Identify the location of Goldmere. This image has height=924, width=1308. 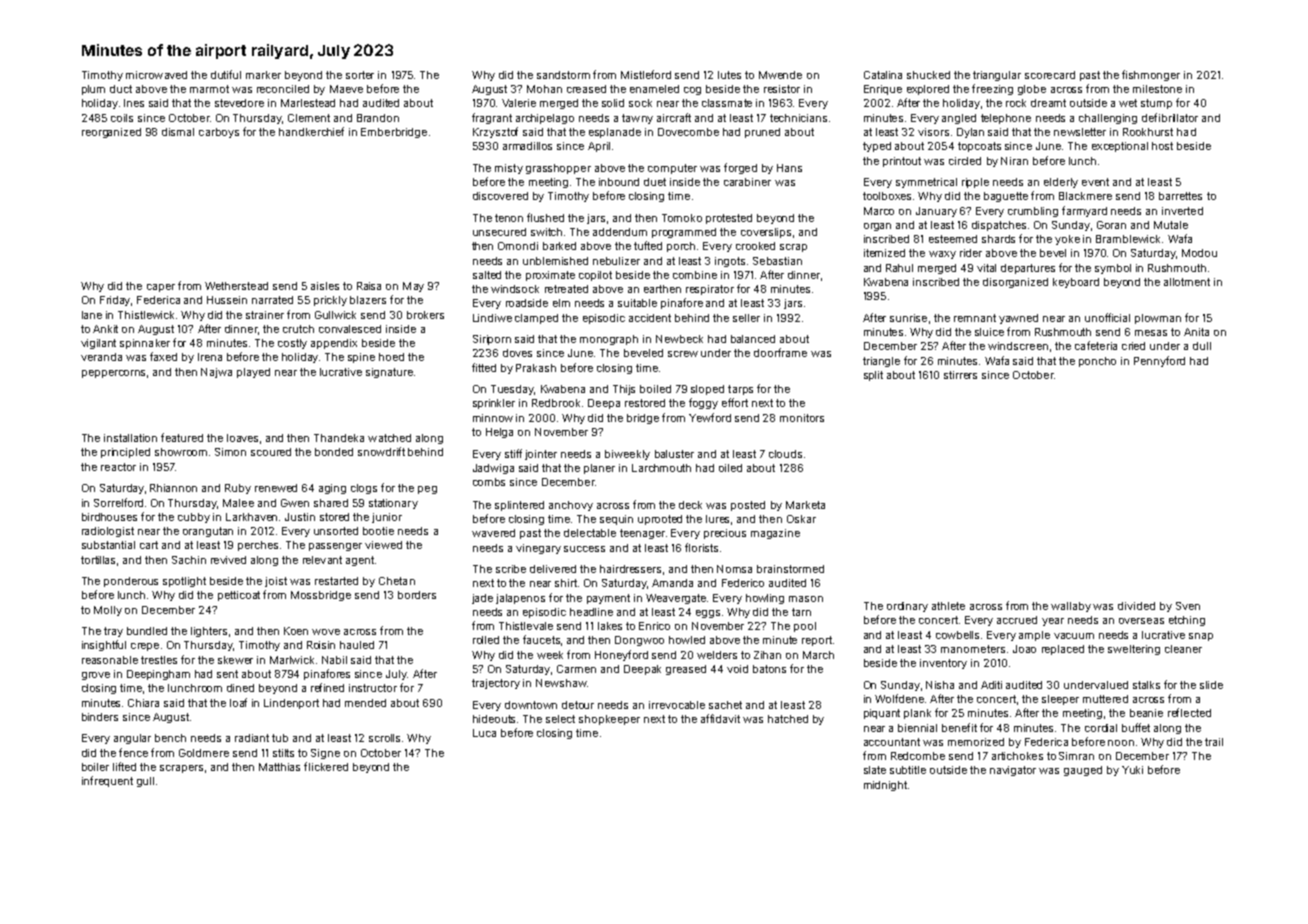
(204, 753).
